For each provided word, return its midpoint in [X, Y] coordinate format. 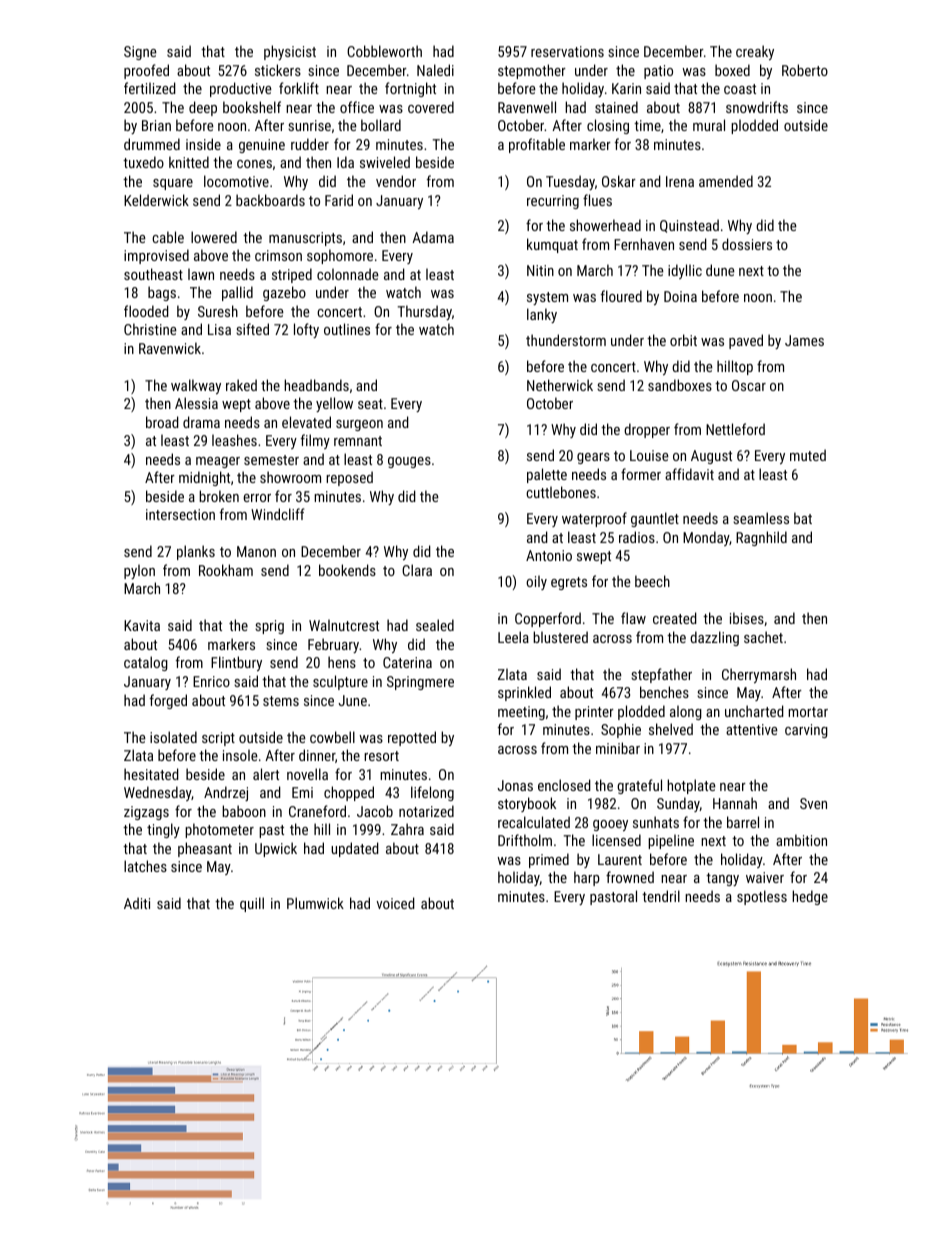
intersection [180, 514]
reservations [567, 51]
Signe [140, 53]
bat [803, 518]
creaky [755, 52]
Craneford [317, 811]
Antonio [549, 555]
